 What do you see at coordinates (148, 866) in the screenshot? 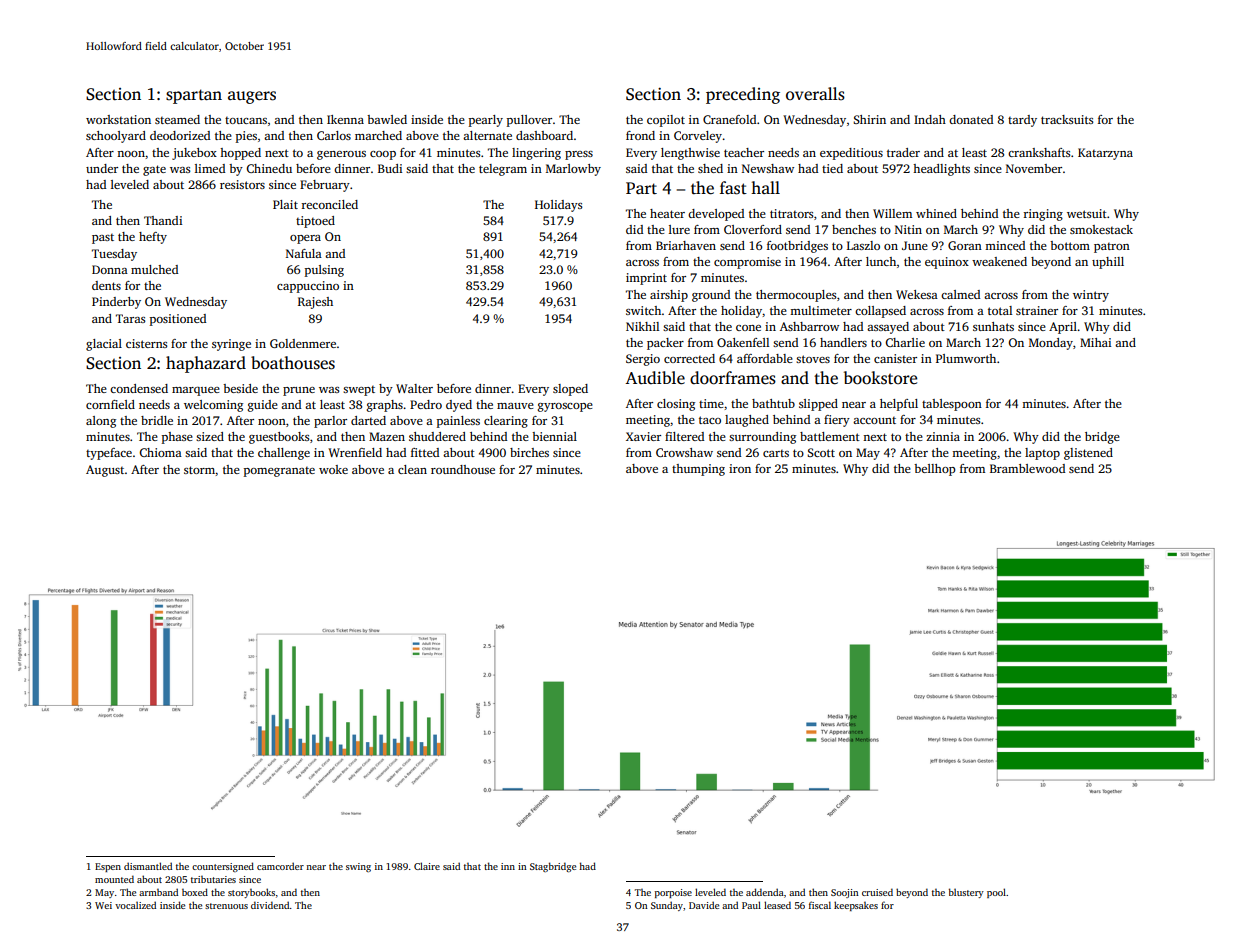
I see `dismantled` at bounding box center [148, 866].
